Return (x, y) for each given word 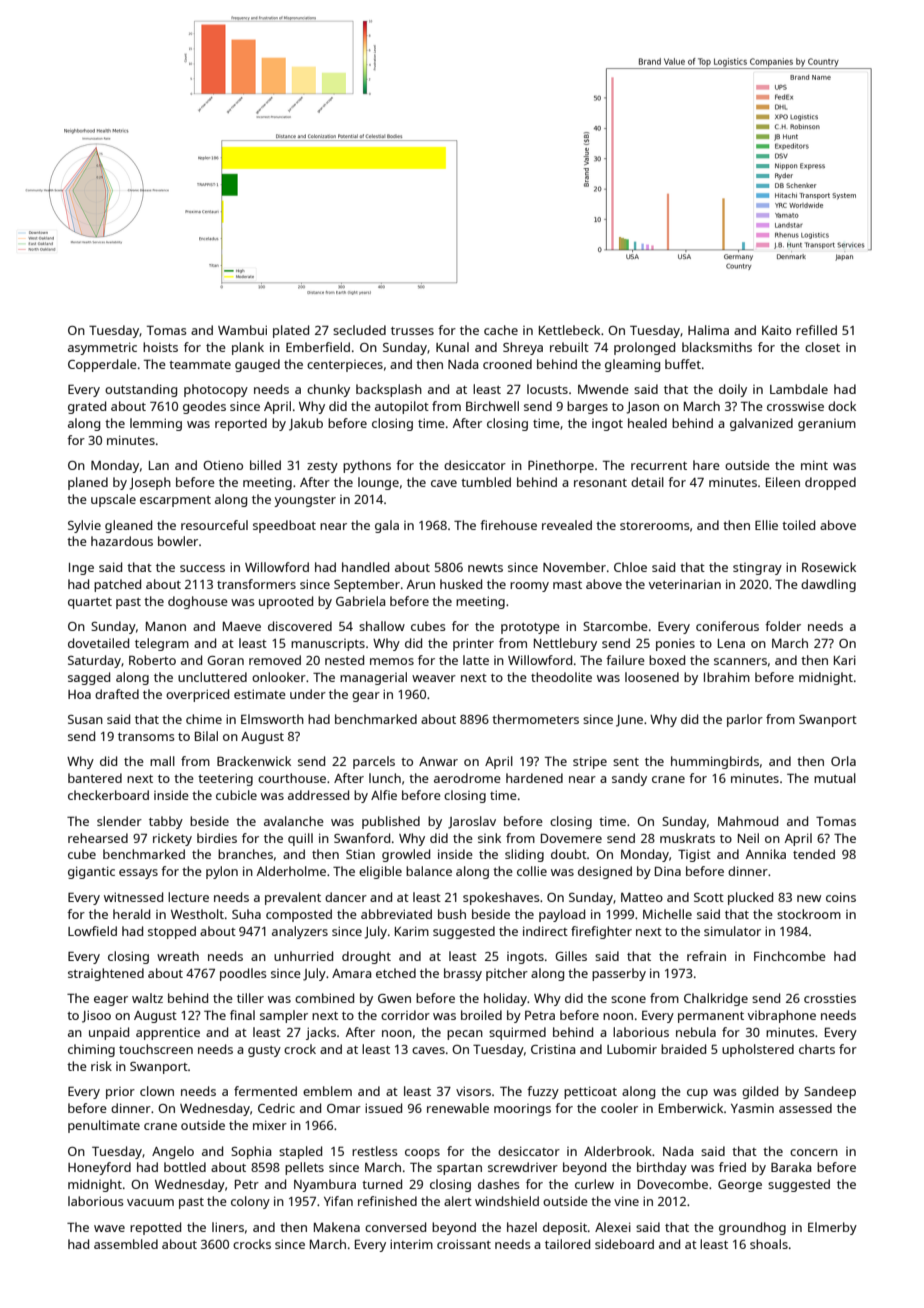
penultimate (104, 1126)
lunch (385, 778)
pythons (367, 466)
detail (647, 482)
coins (841, 897)
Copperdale (102, 365)
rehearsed (98, 838)
